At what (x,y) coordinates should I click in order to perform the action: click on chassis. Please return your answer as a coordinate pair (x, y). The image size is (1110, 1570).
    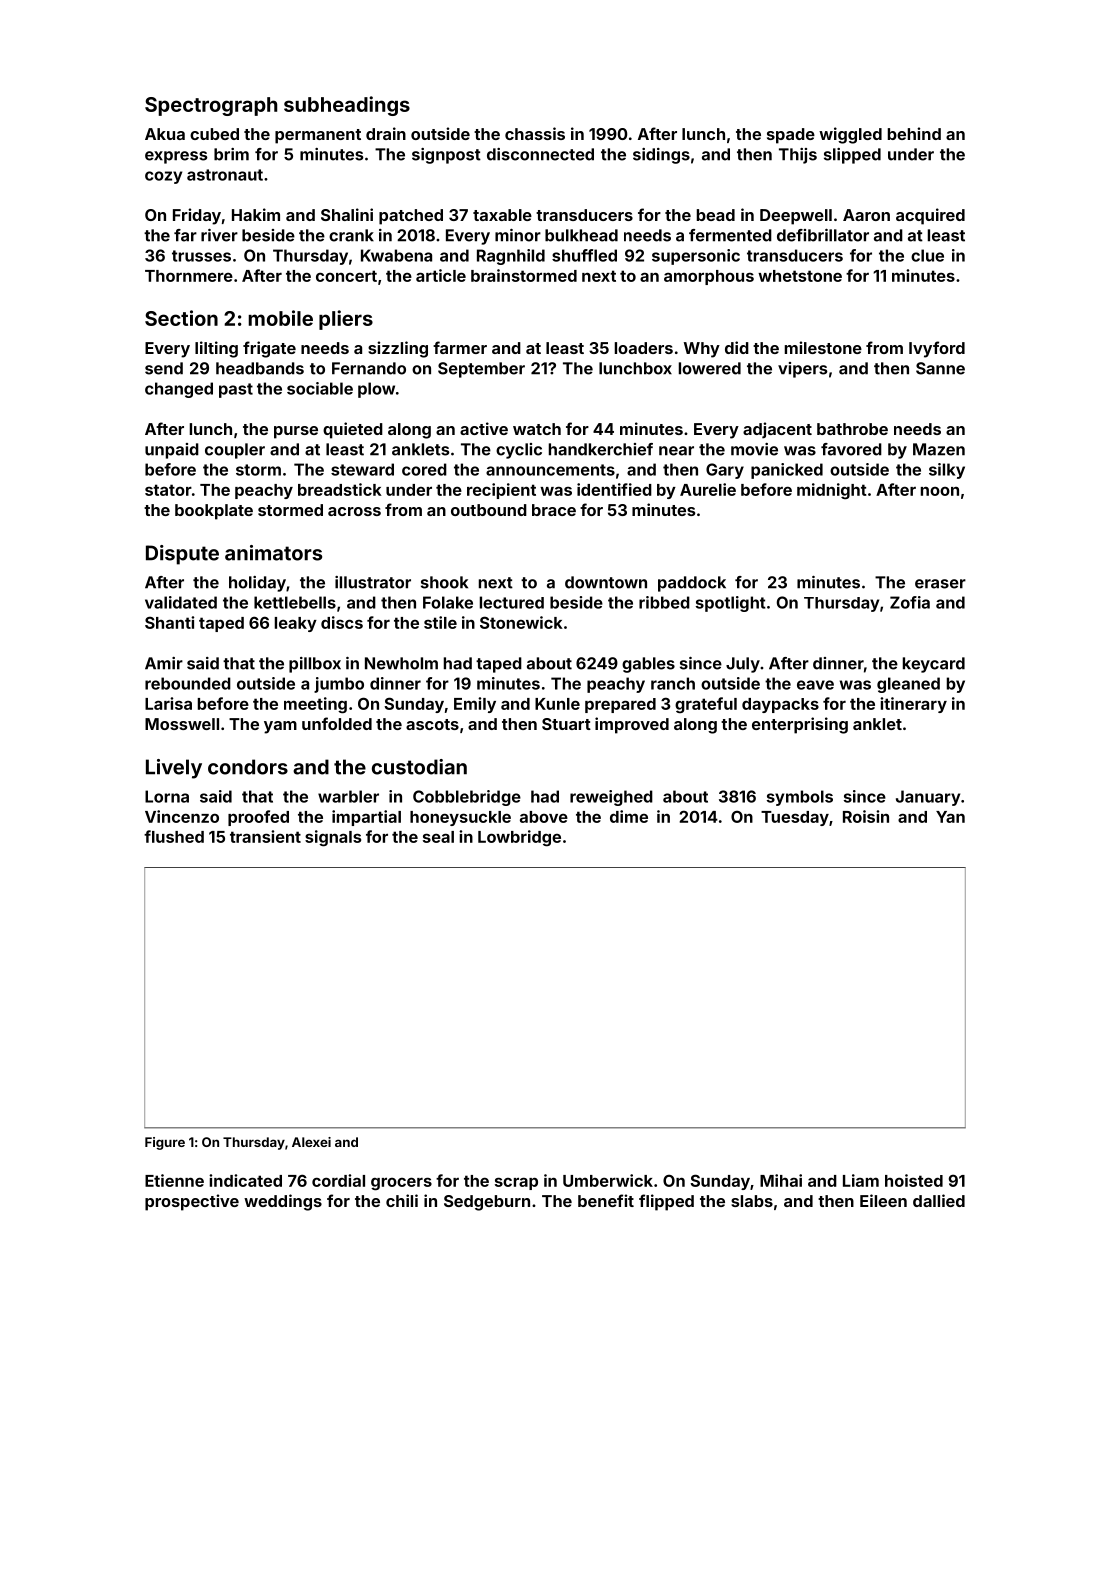
    Looking at the image, I should click on (535, 133).
